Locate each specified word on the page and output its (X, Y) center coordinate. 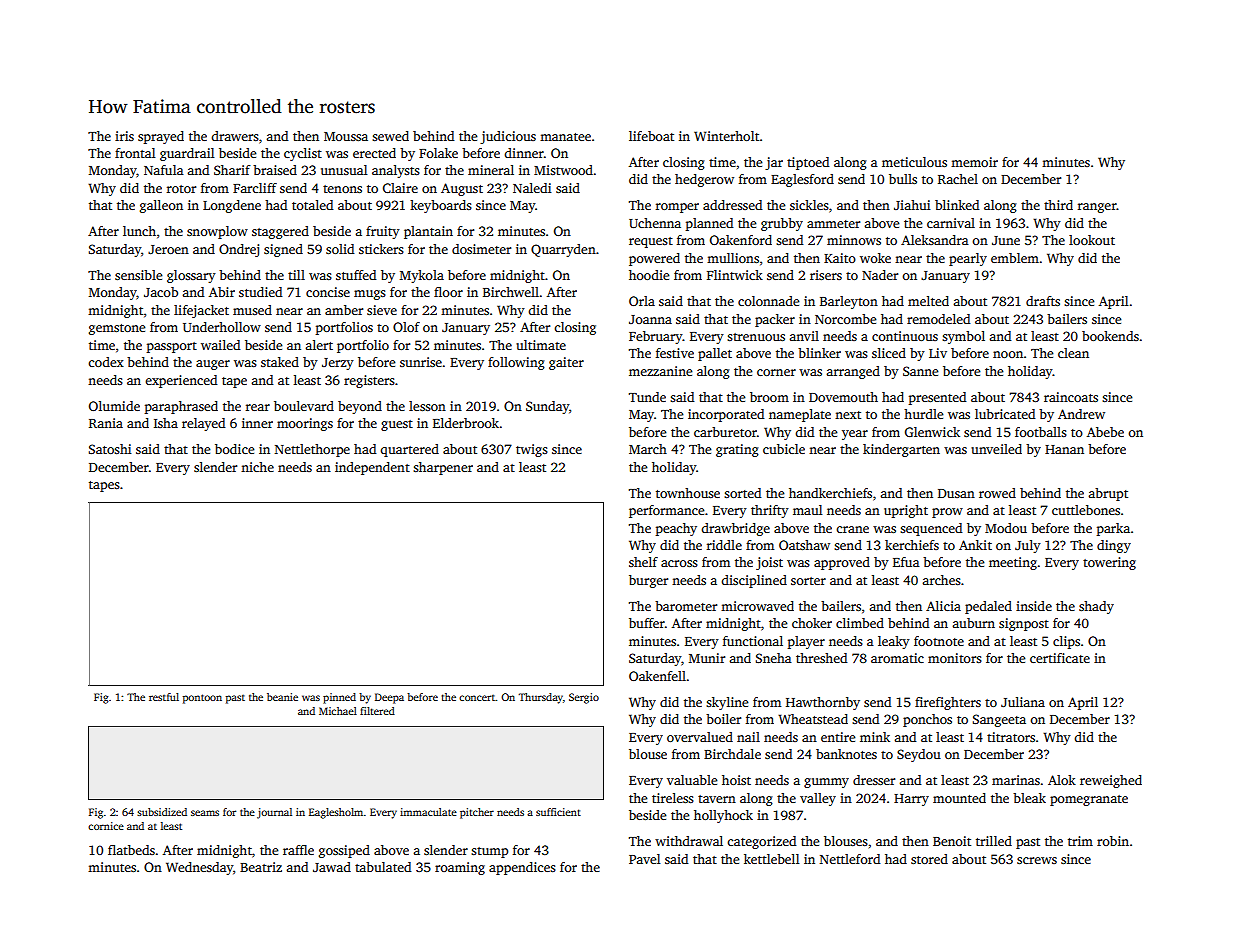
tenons (342, 189)
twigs (532, 450)
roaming (460, 868)
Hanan (1064, 449)
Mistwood (563, 170)
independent (372, 468)
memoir (974, 162)
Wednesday (199, 868)
